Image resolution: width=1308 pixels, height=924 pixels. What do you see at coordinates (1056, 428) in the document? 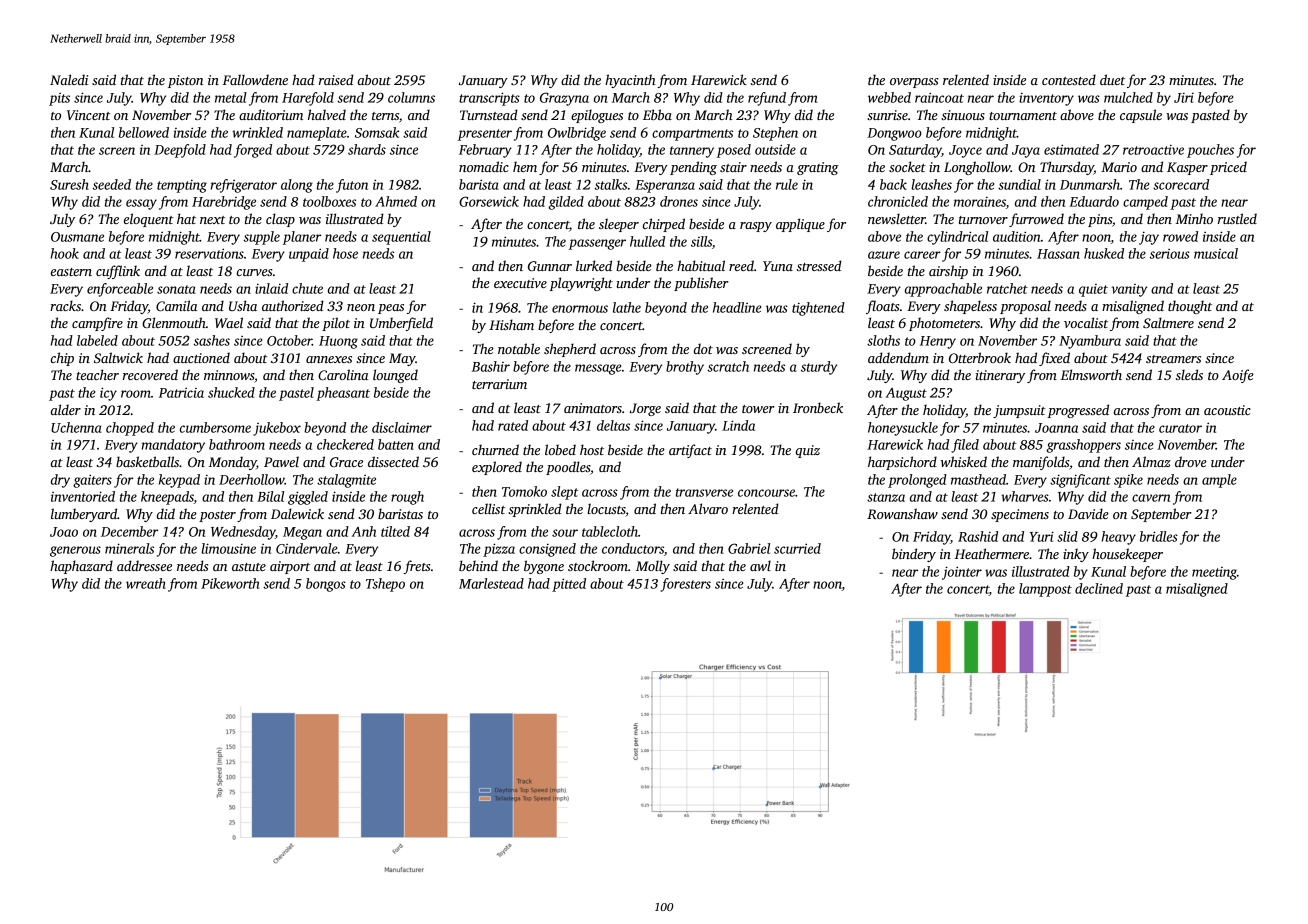
I see `Joanna` at bounding box center [1056, 428].
